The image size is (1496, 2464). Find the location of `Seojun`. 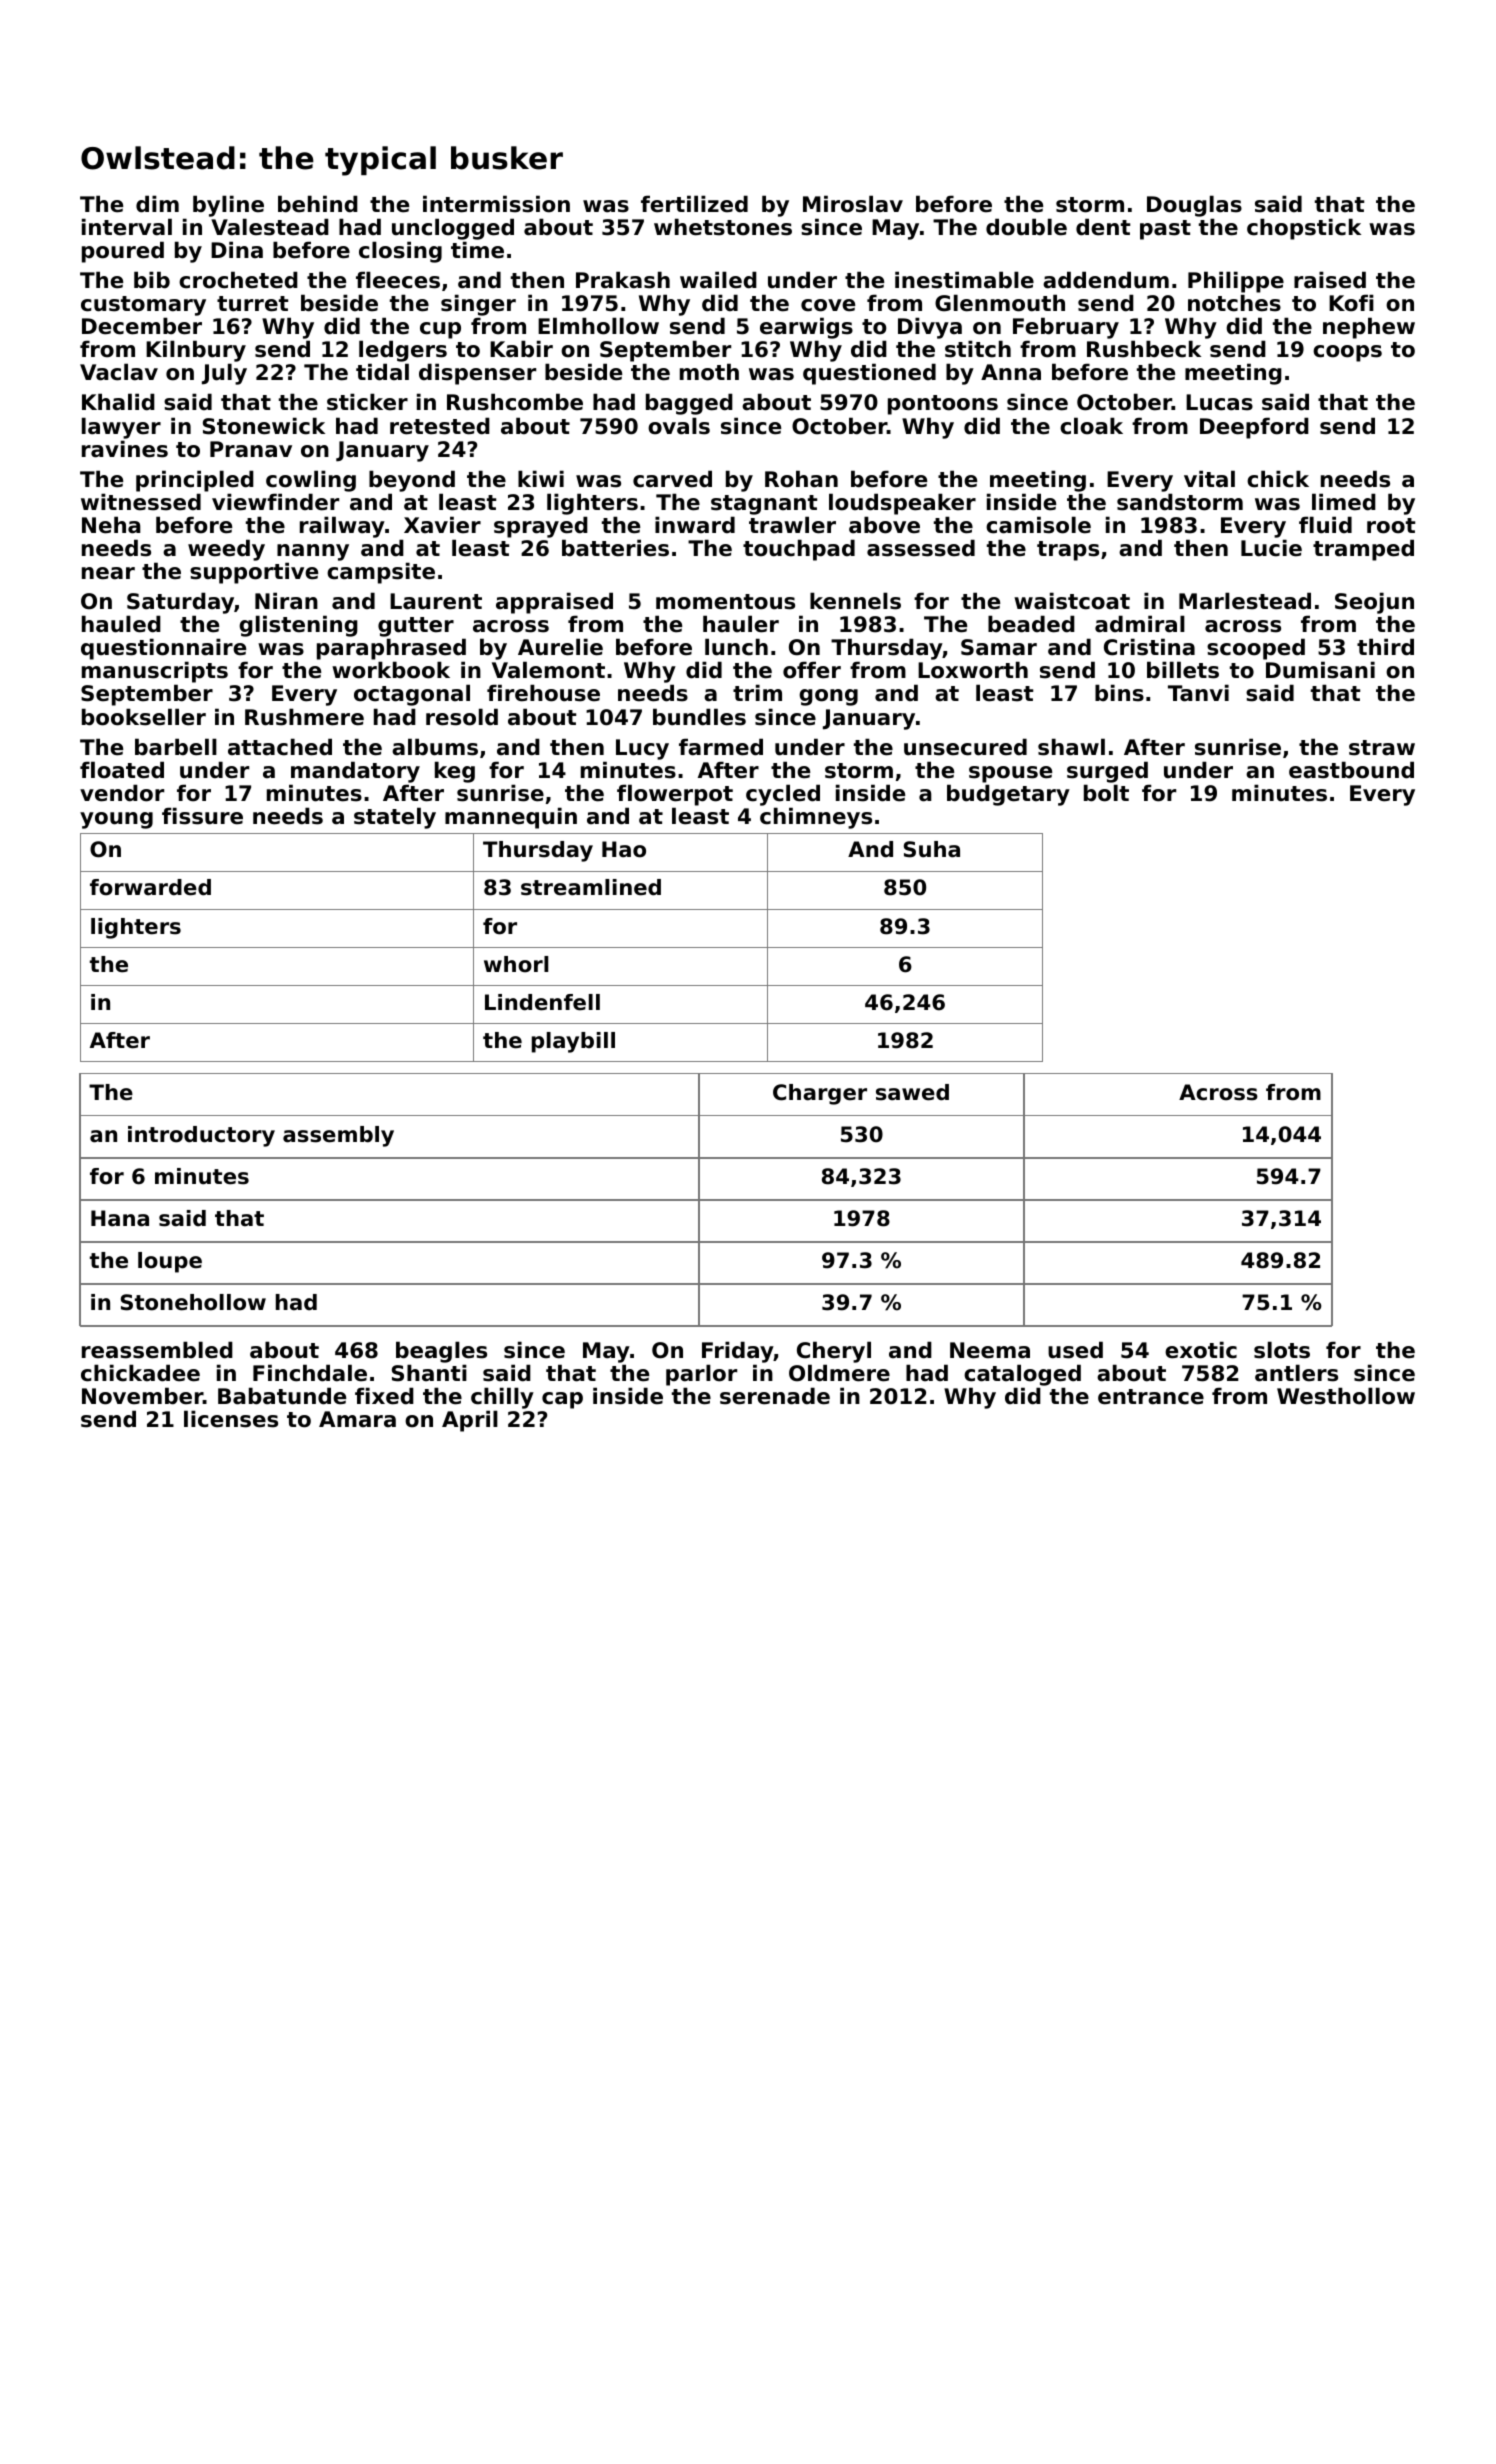

Seojun is located at coordinates (1374, 603).
